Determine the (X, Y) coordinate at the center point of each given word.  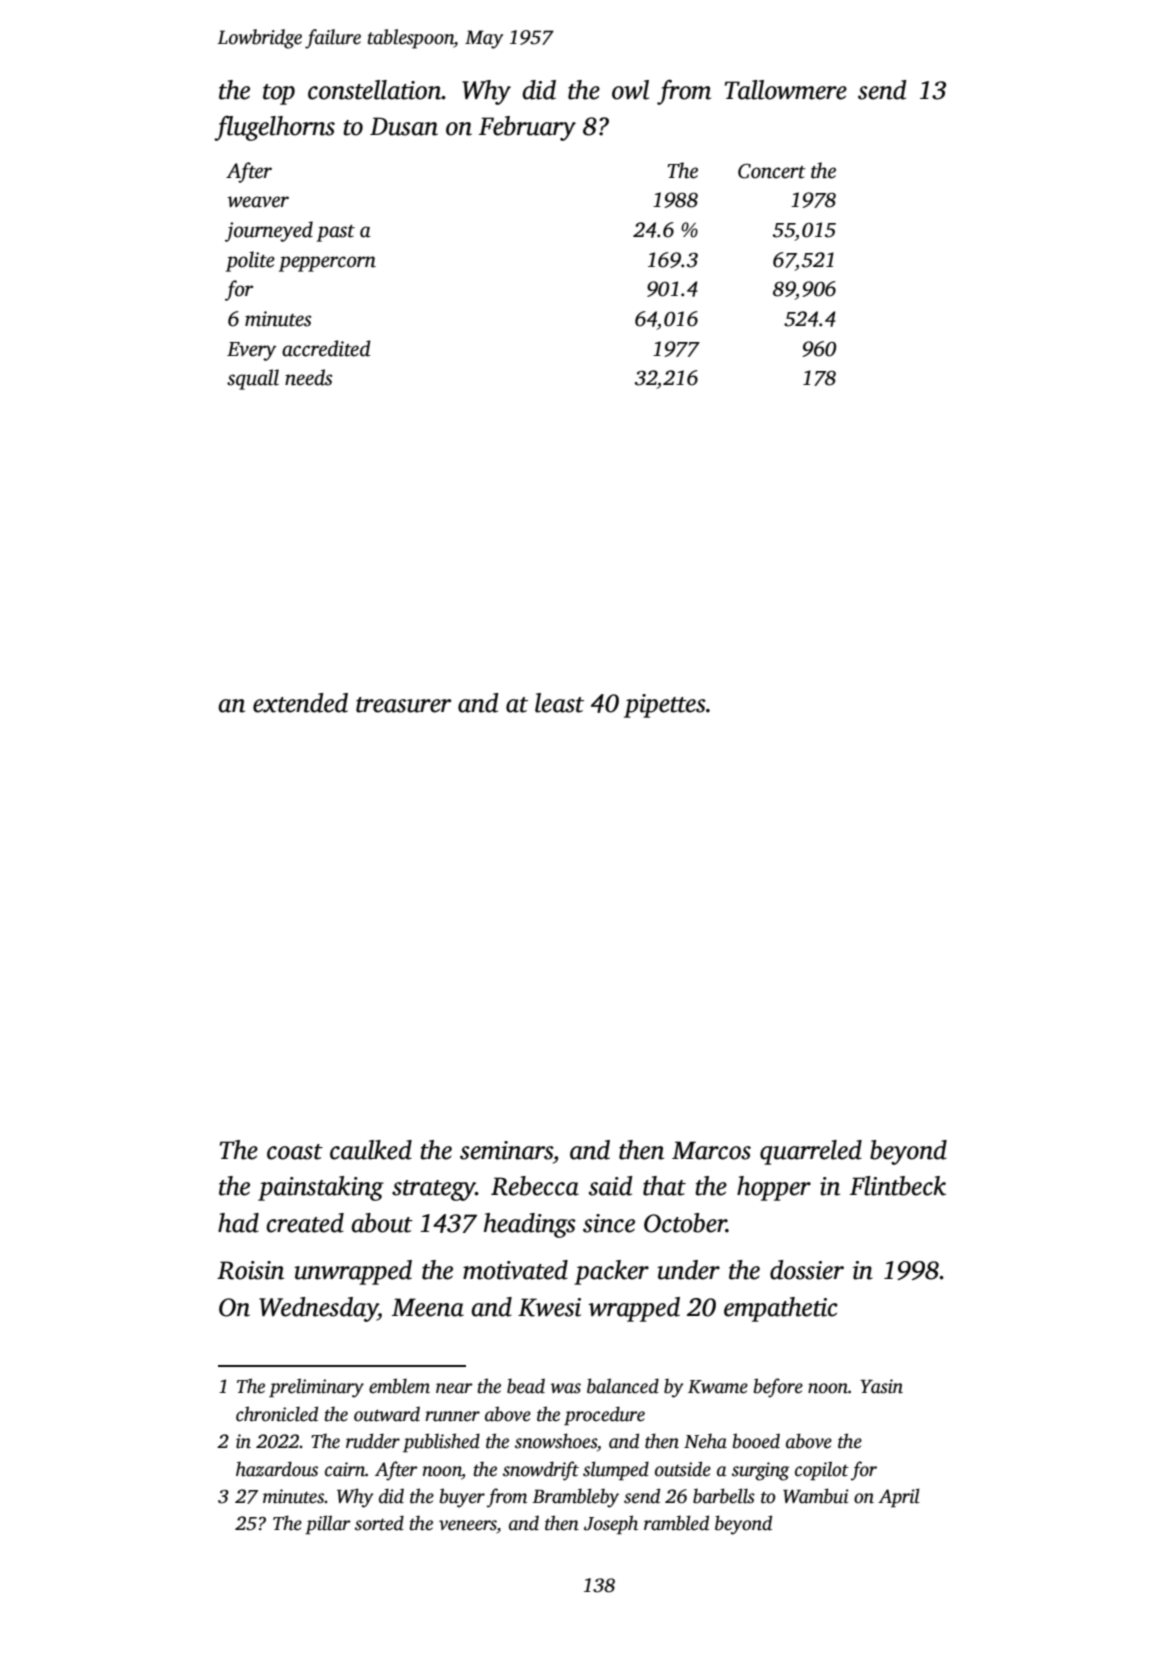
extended (300, 703)
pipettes (665, 706)
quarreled (811, 1152)
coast (295, 1152)
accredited (326, 348)
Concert (772, 171)
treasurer (403, 705)
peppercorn (327, 264)
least (559, 703)
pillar (328, 1525)
